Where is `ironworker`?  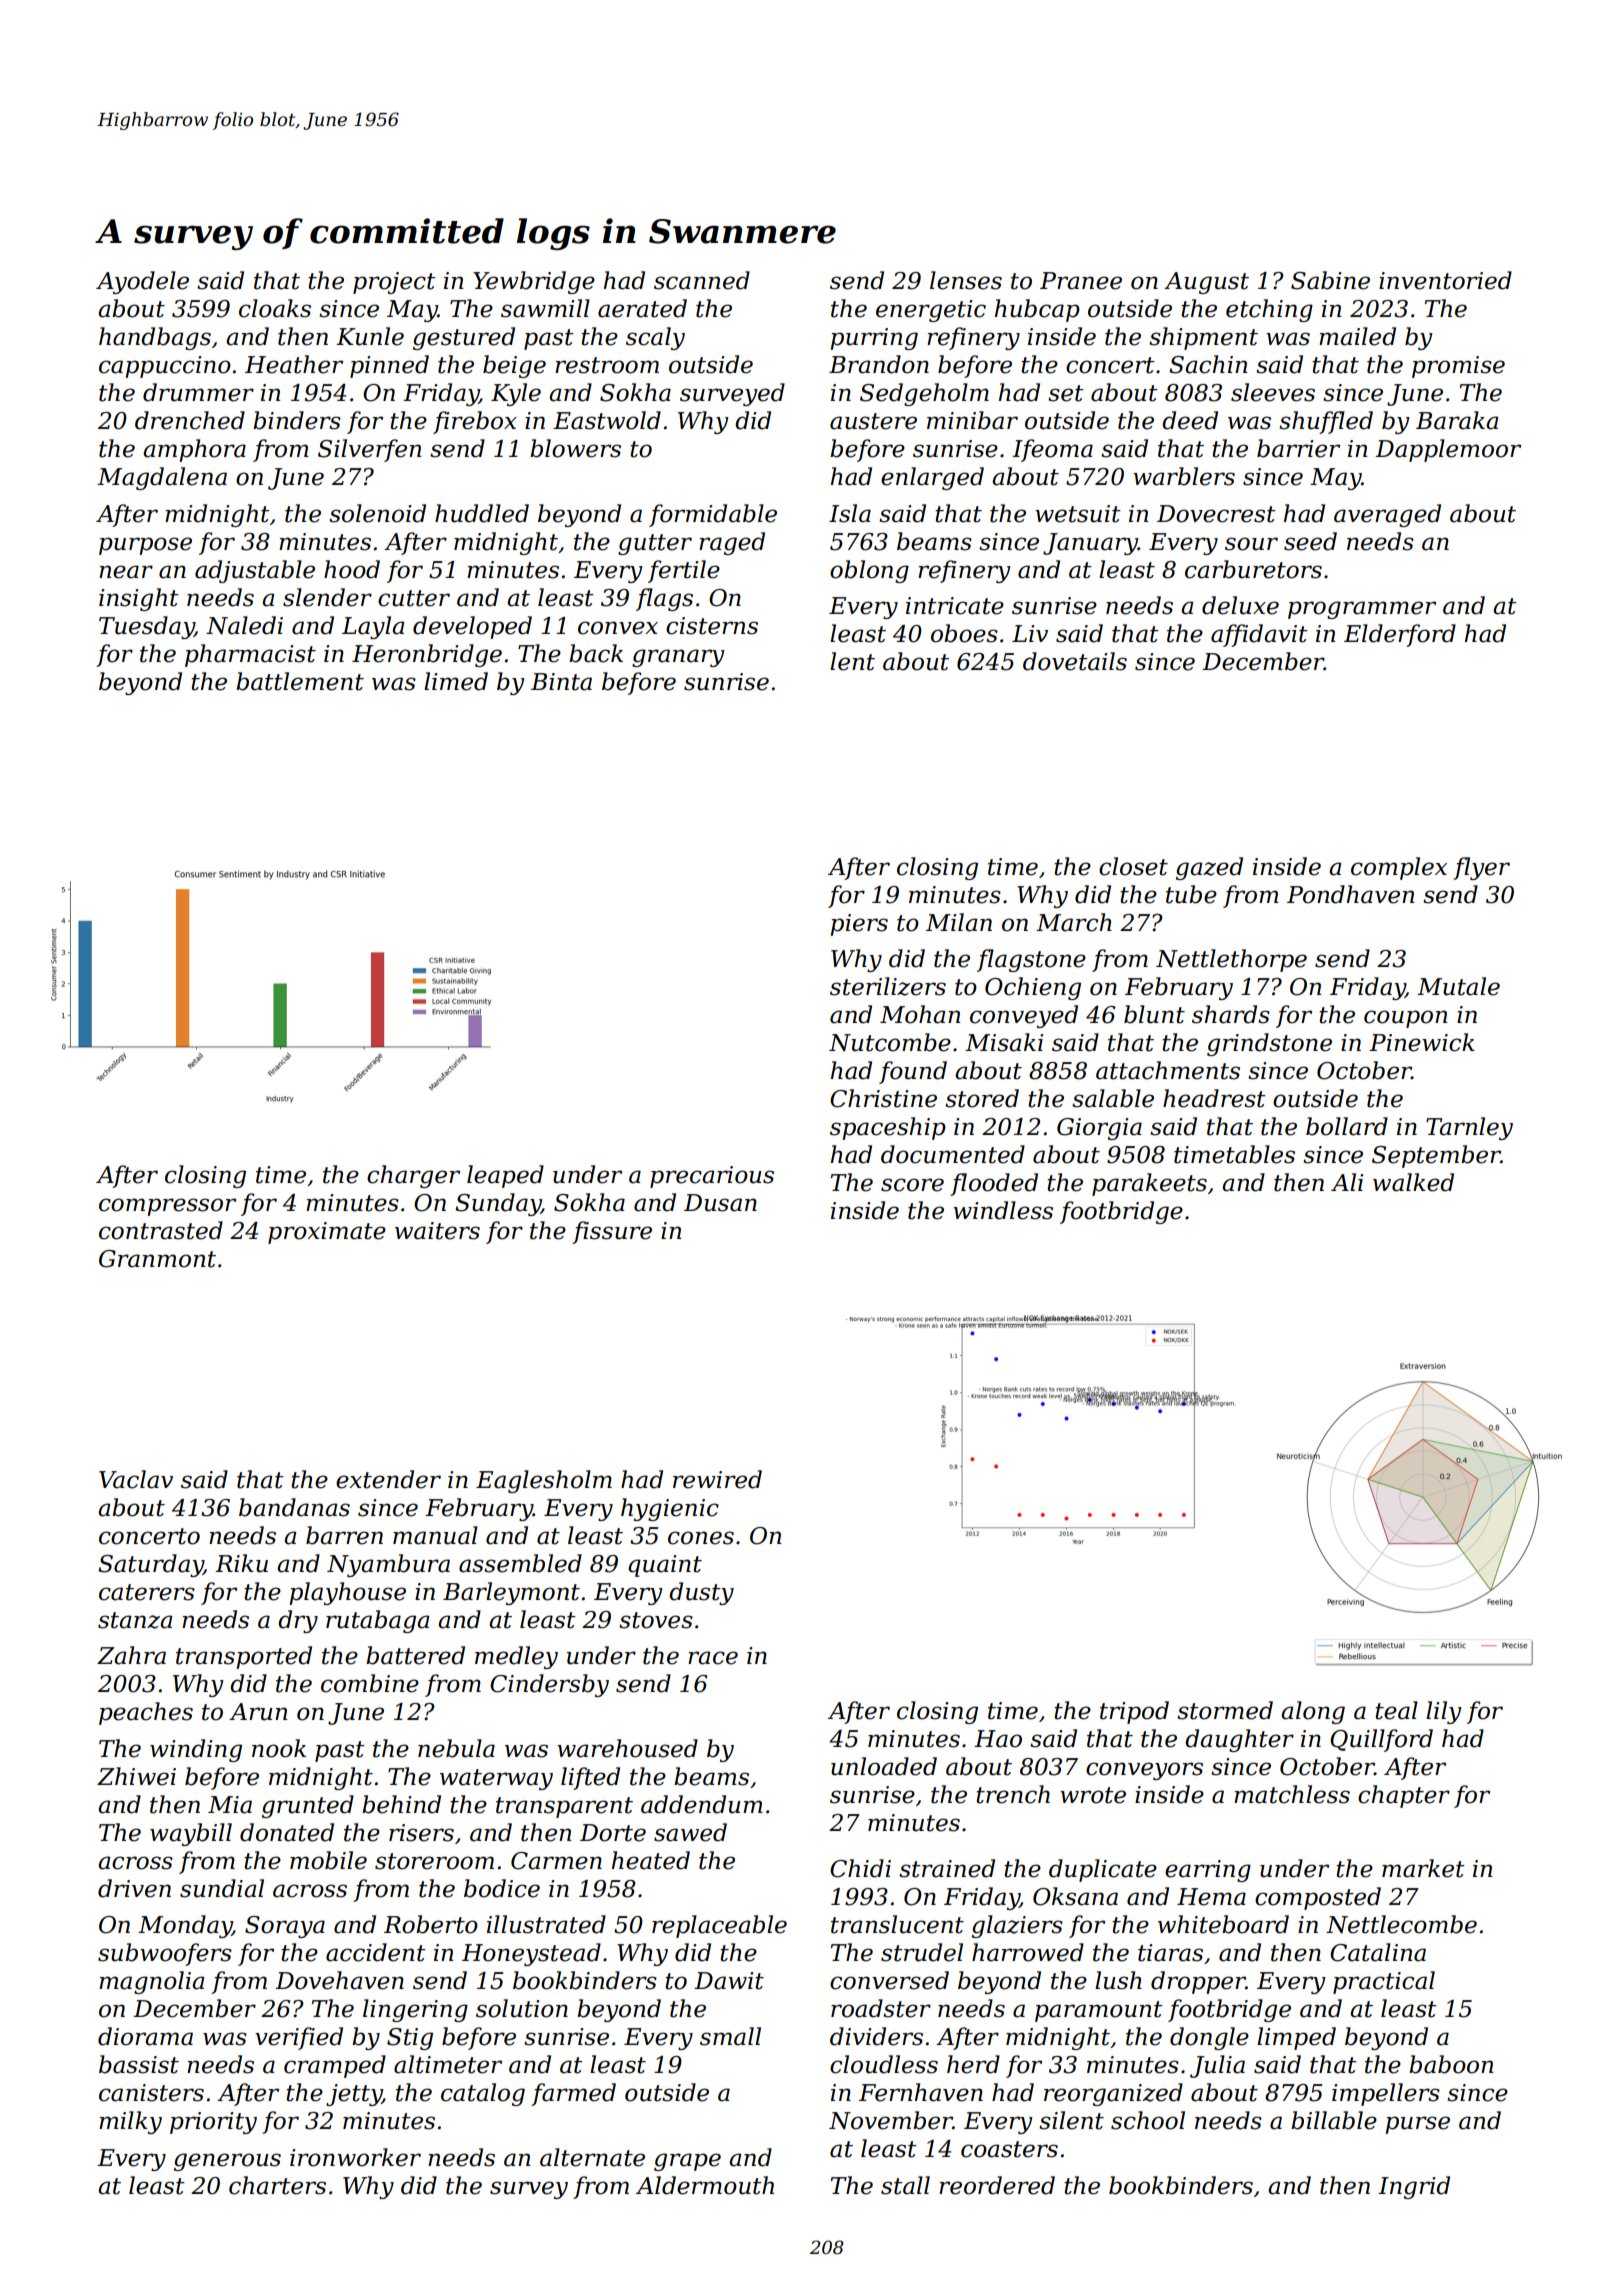
ironworker is located at coordinates (355, 2157).
